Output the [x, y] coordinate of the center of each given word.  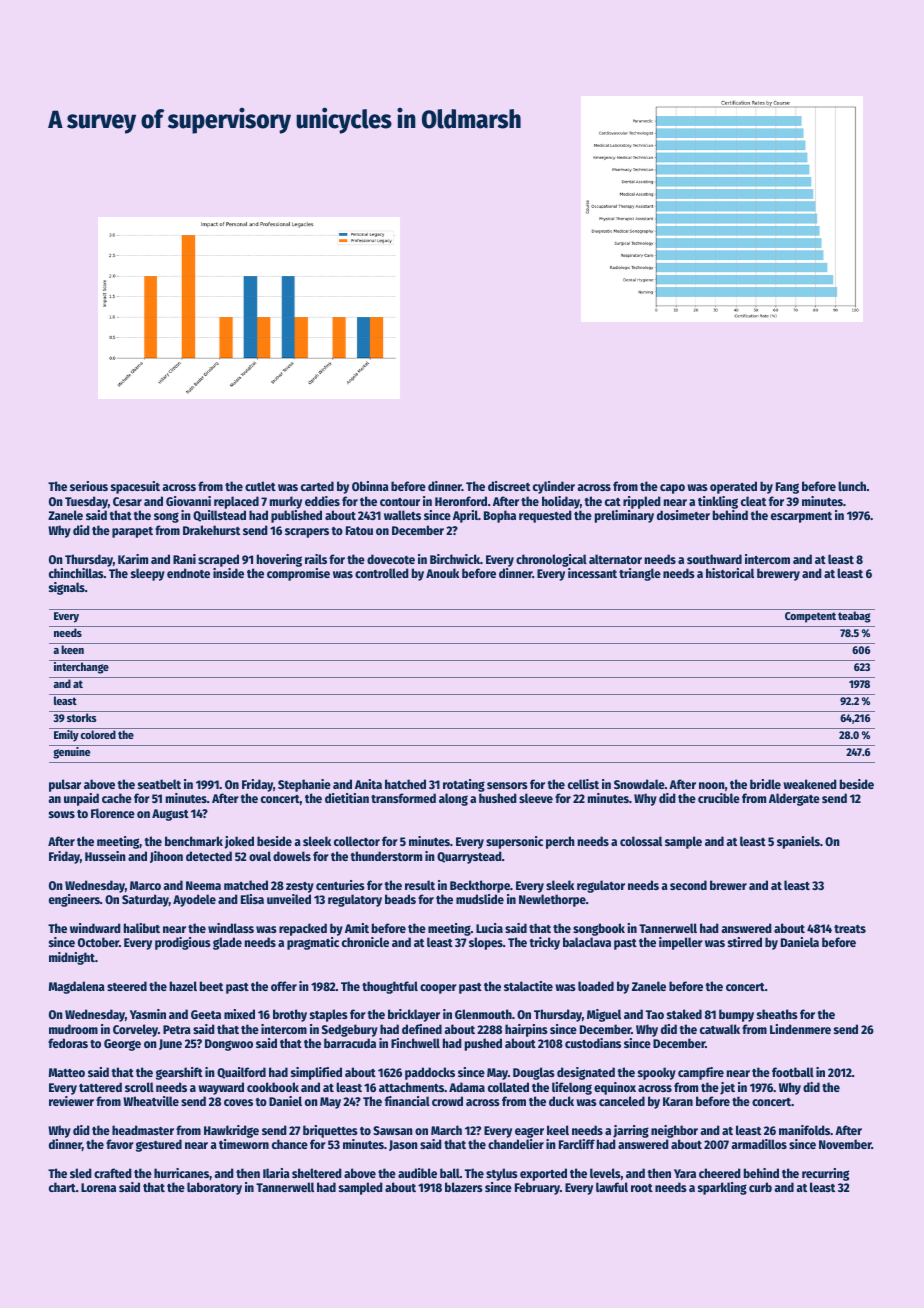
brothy [290, 1015]
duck [561, 1101]
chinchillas [76, 573]
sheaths [777, 1014]
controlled [382, 573]
